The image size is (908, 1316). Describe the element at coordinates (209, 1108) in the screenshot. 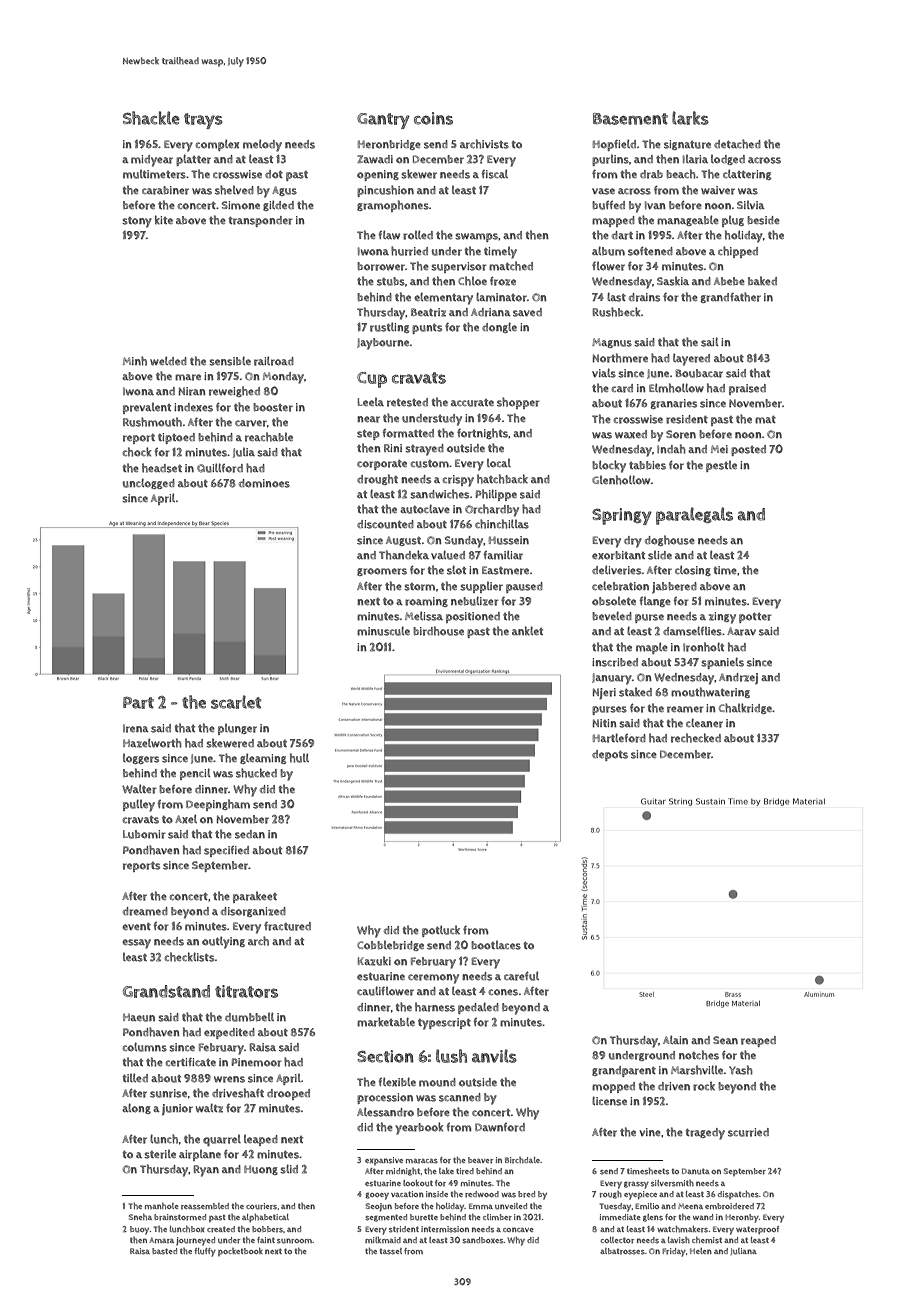

I see `waltz` at that location.
